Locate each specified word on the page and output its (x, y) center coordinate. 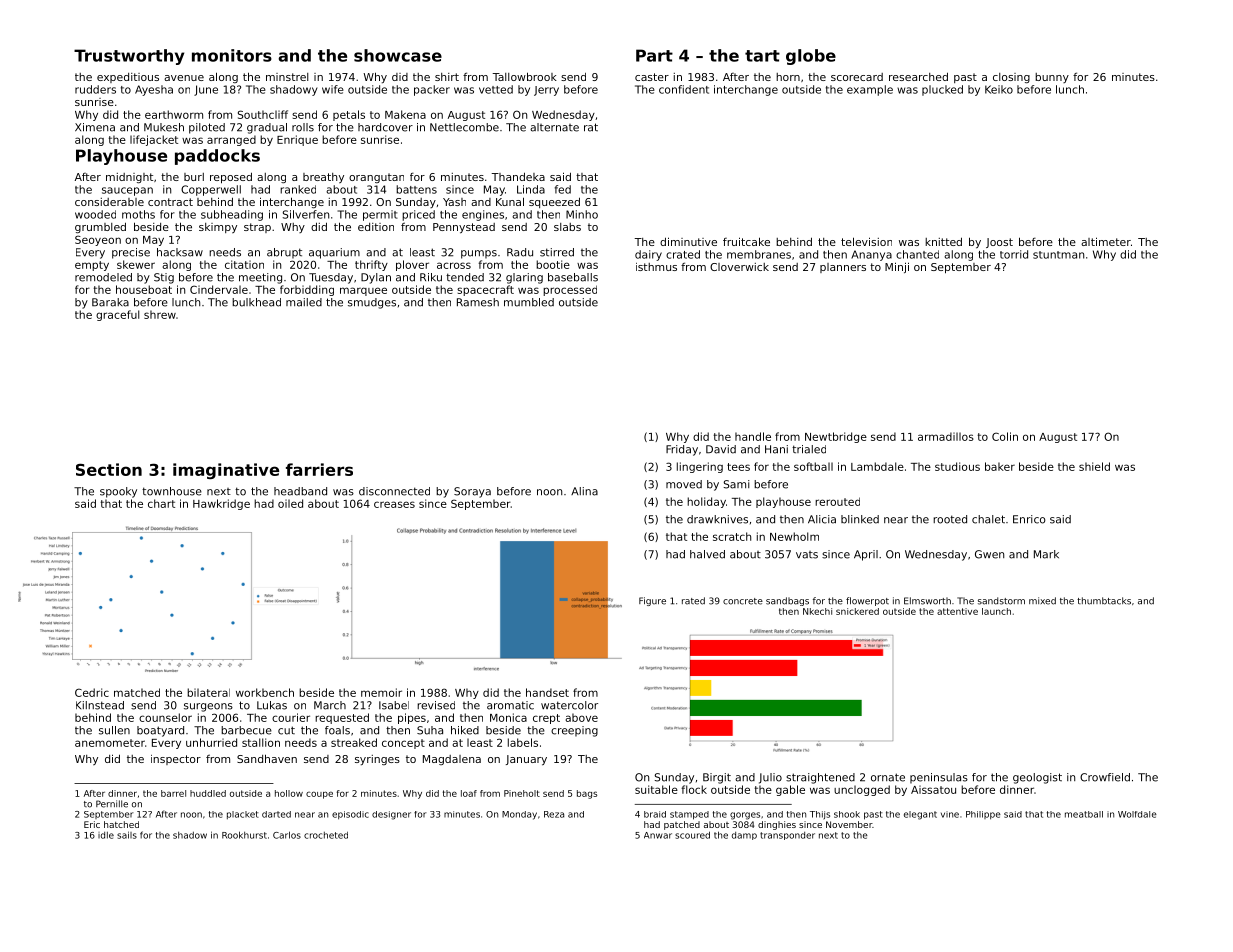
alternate (554, 127)
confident (684, 89)
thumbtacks (1104, 601)
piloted (207, 128)
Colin (1005, 436)
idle (106, 835)
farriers (319, 469)
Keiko (999, 89)
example (870, 90)
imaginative (226, 471)
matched (137, 692)
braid (655, 814)
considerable (109, 202)
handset (547, 692)
